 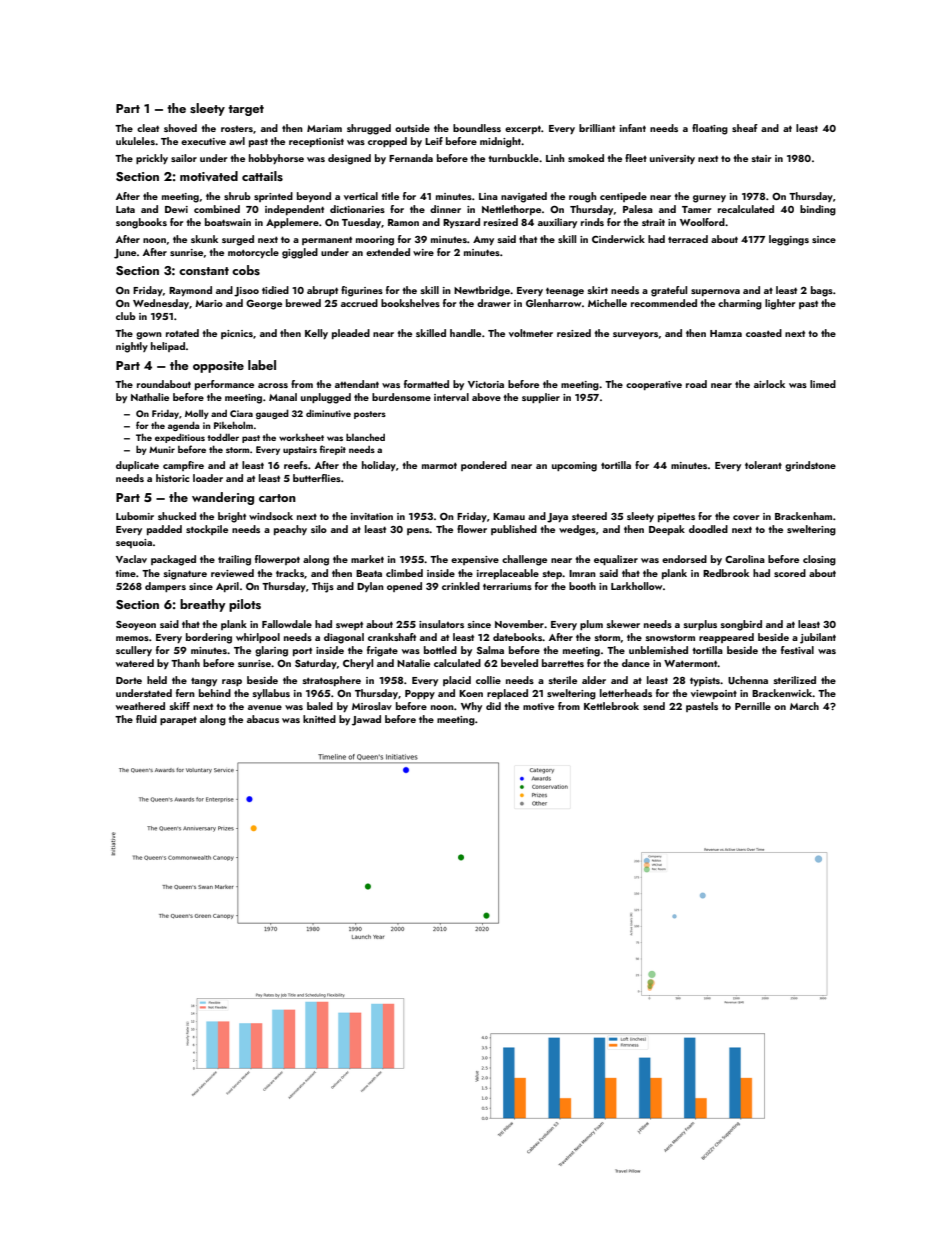 What do you see at coordinates (150, 397) in the screenshot?
I see `Nathalie` at bounding box center [150, 397].
